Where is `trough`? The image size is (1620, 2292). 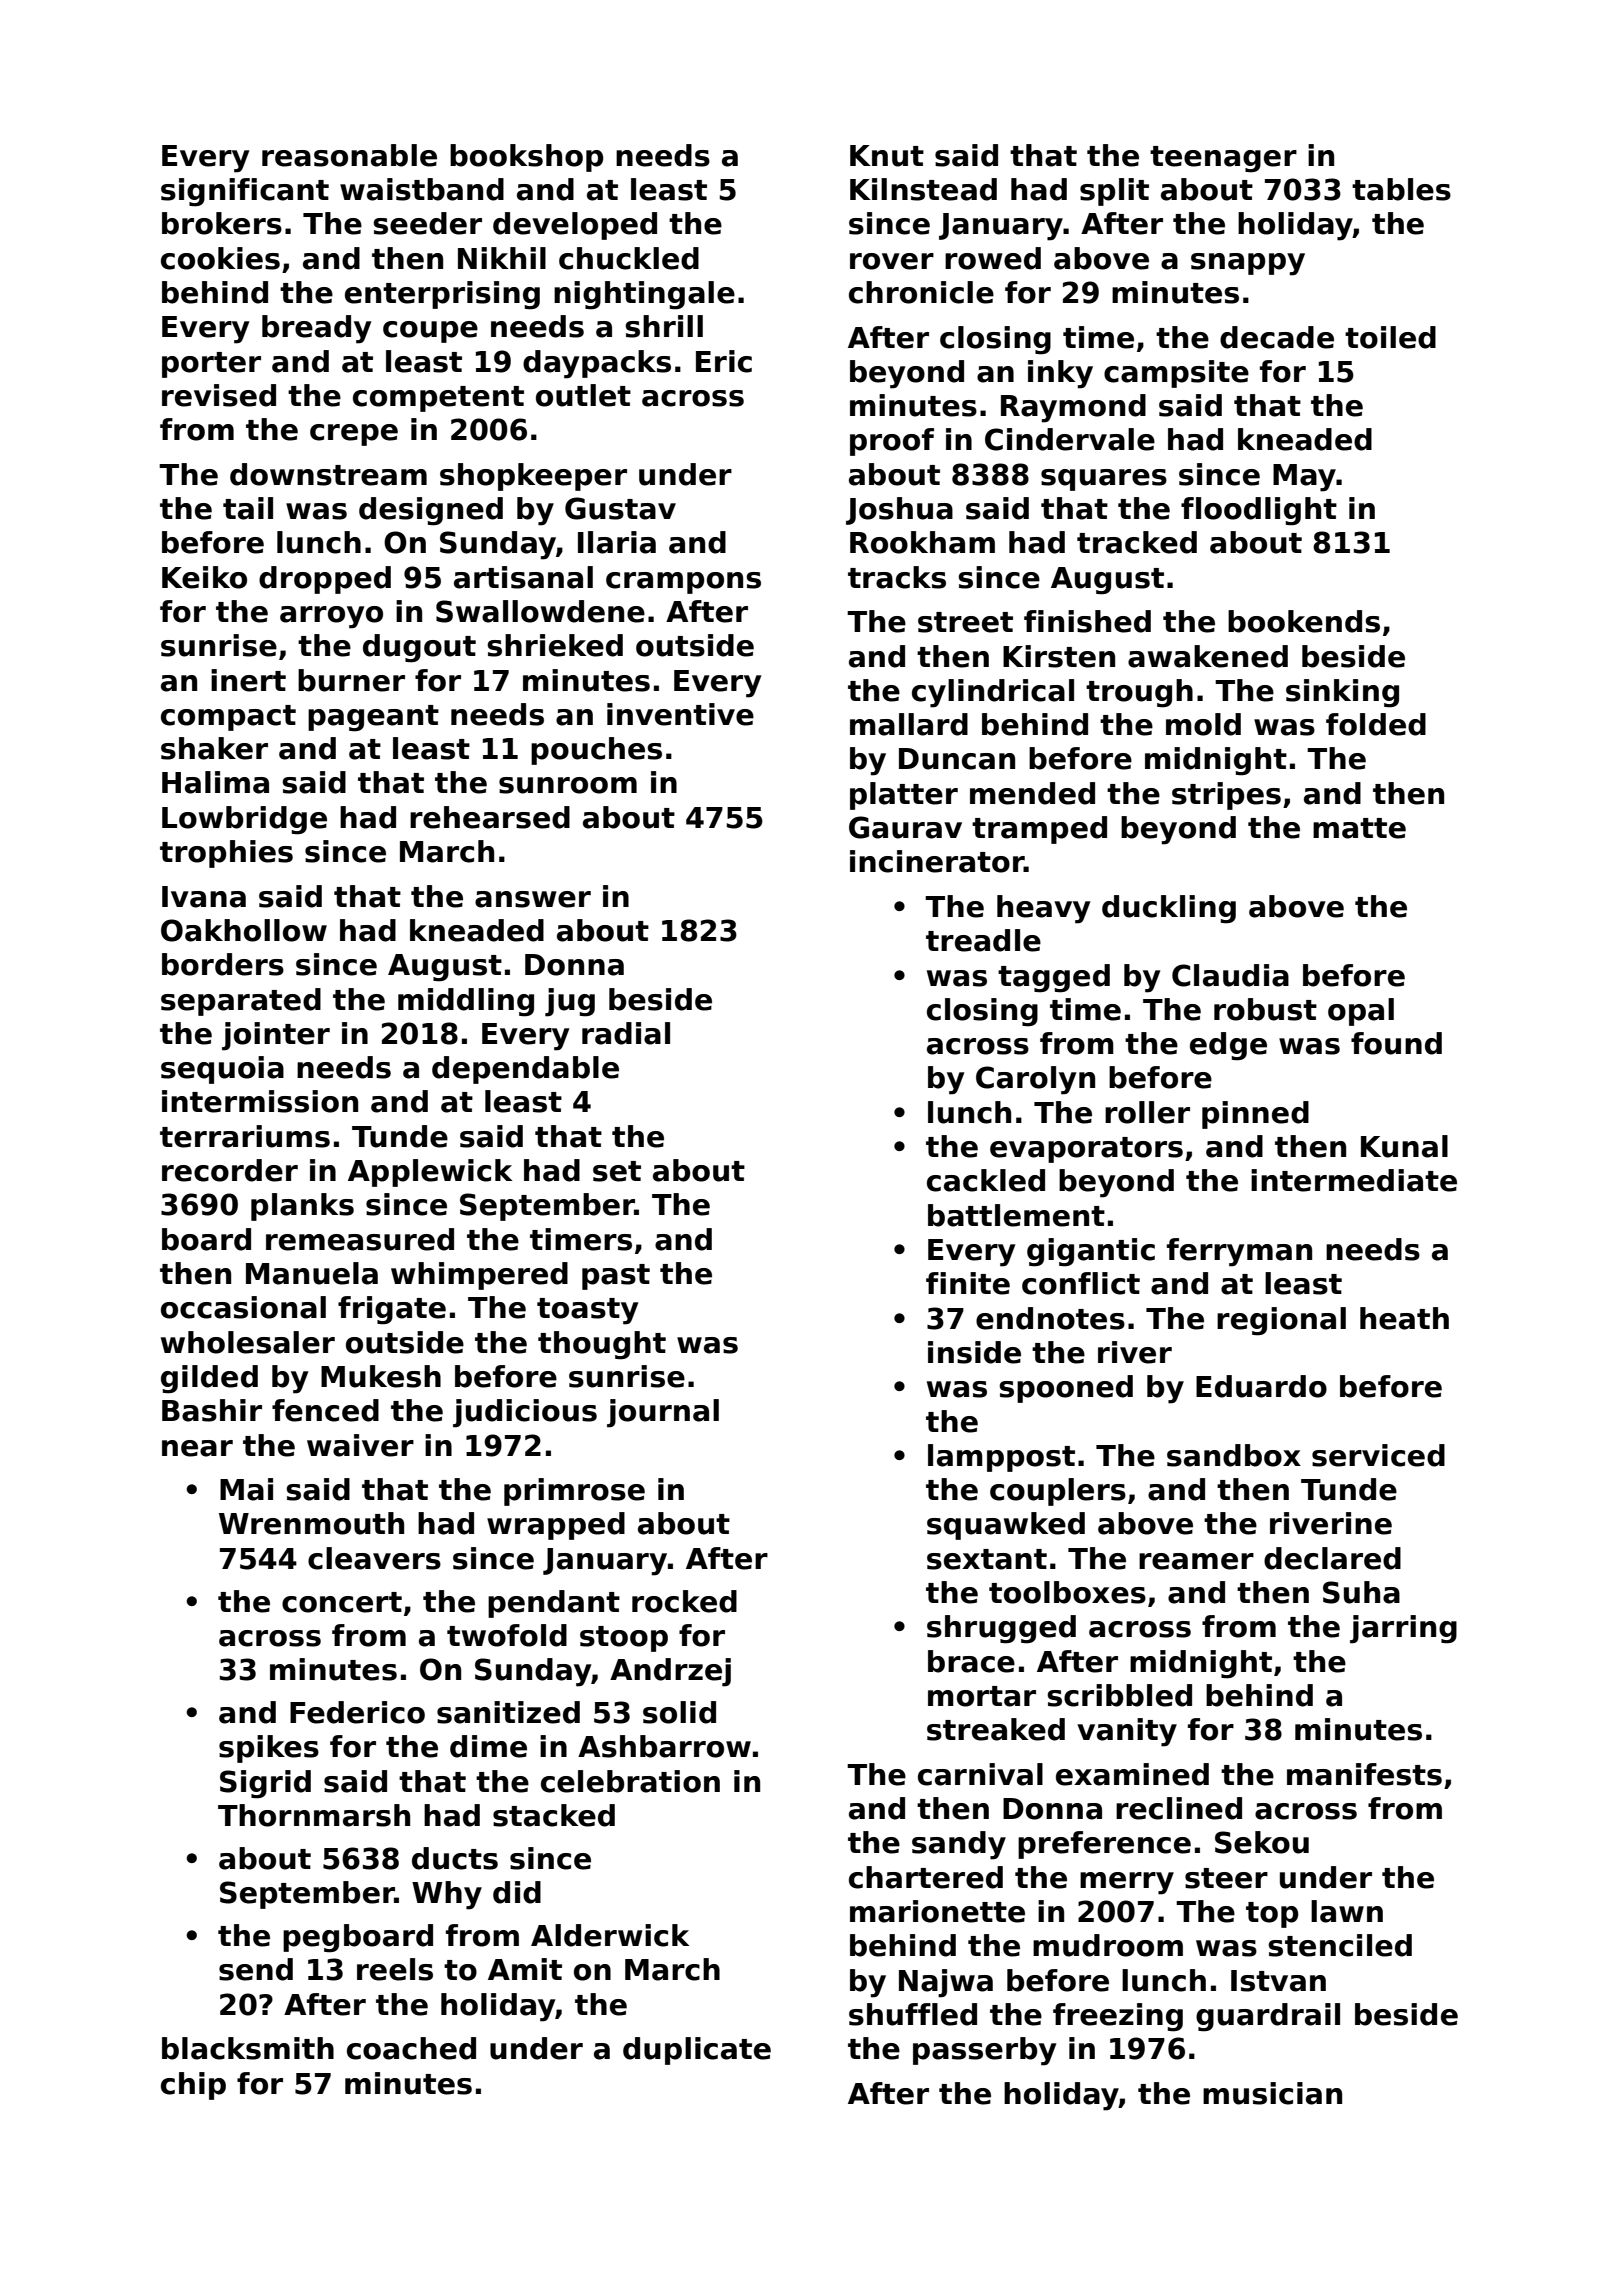
trough is located at coordinates (1139, 693).
